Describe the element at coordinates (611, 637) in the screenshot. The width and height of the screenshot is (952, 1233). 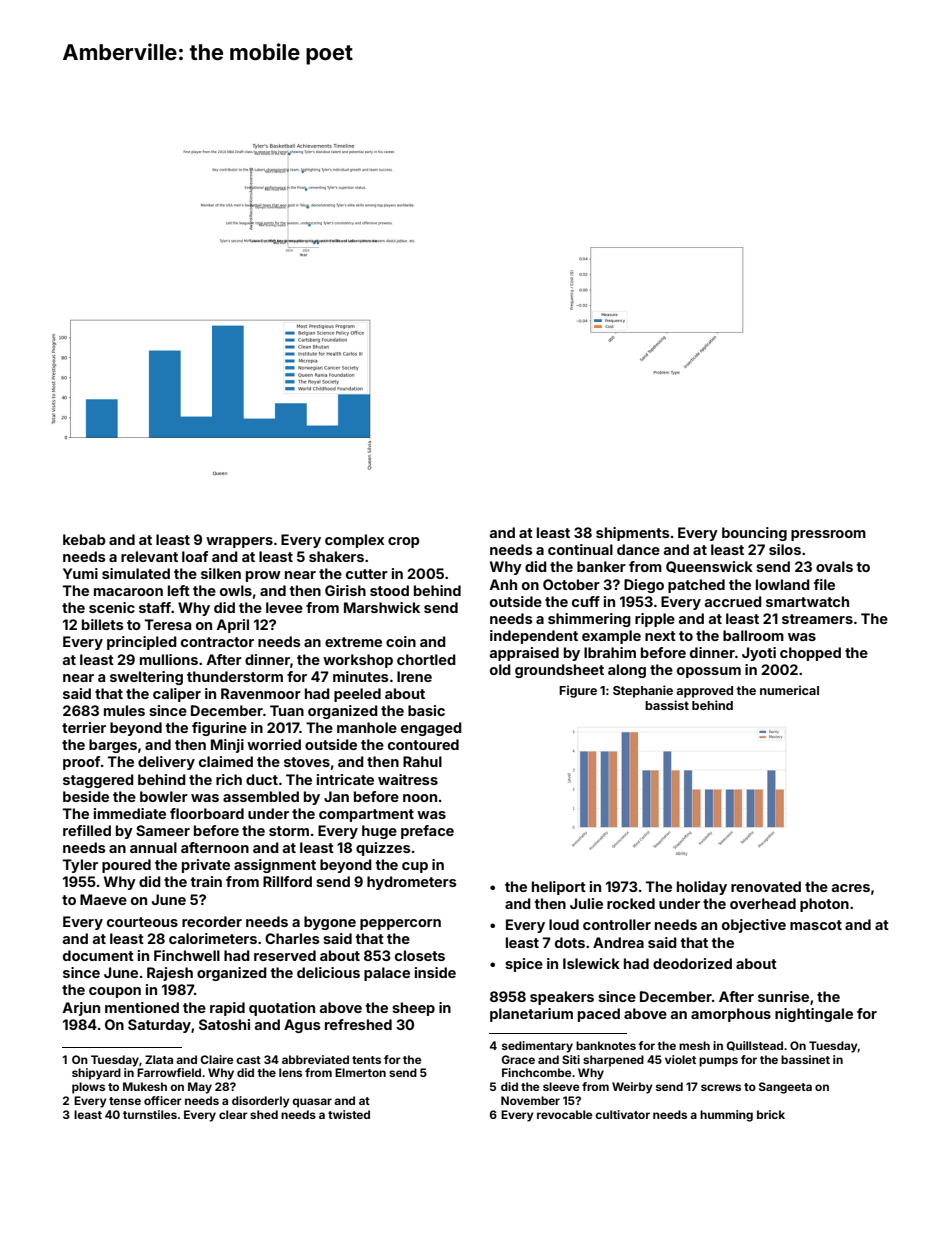
I see `example` at that location.
